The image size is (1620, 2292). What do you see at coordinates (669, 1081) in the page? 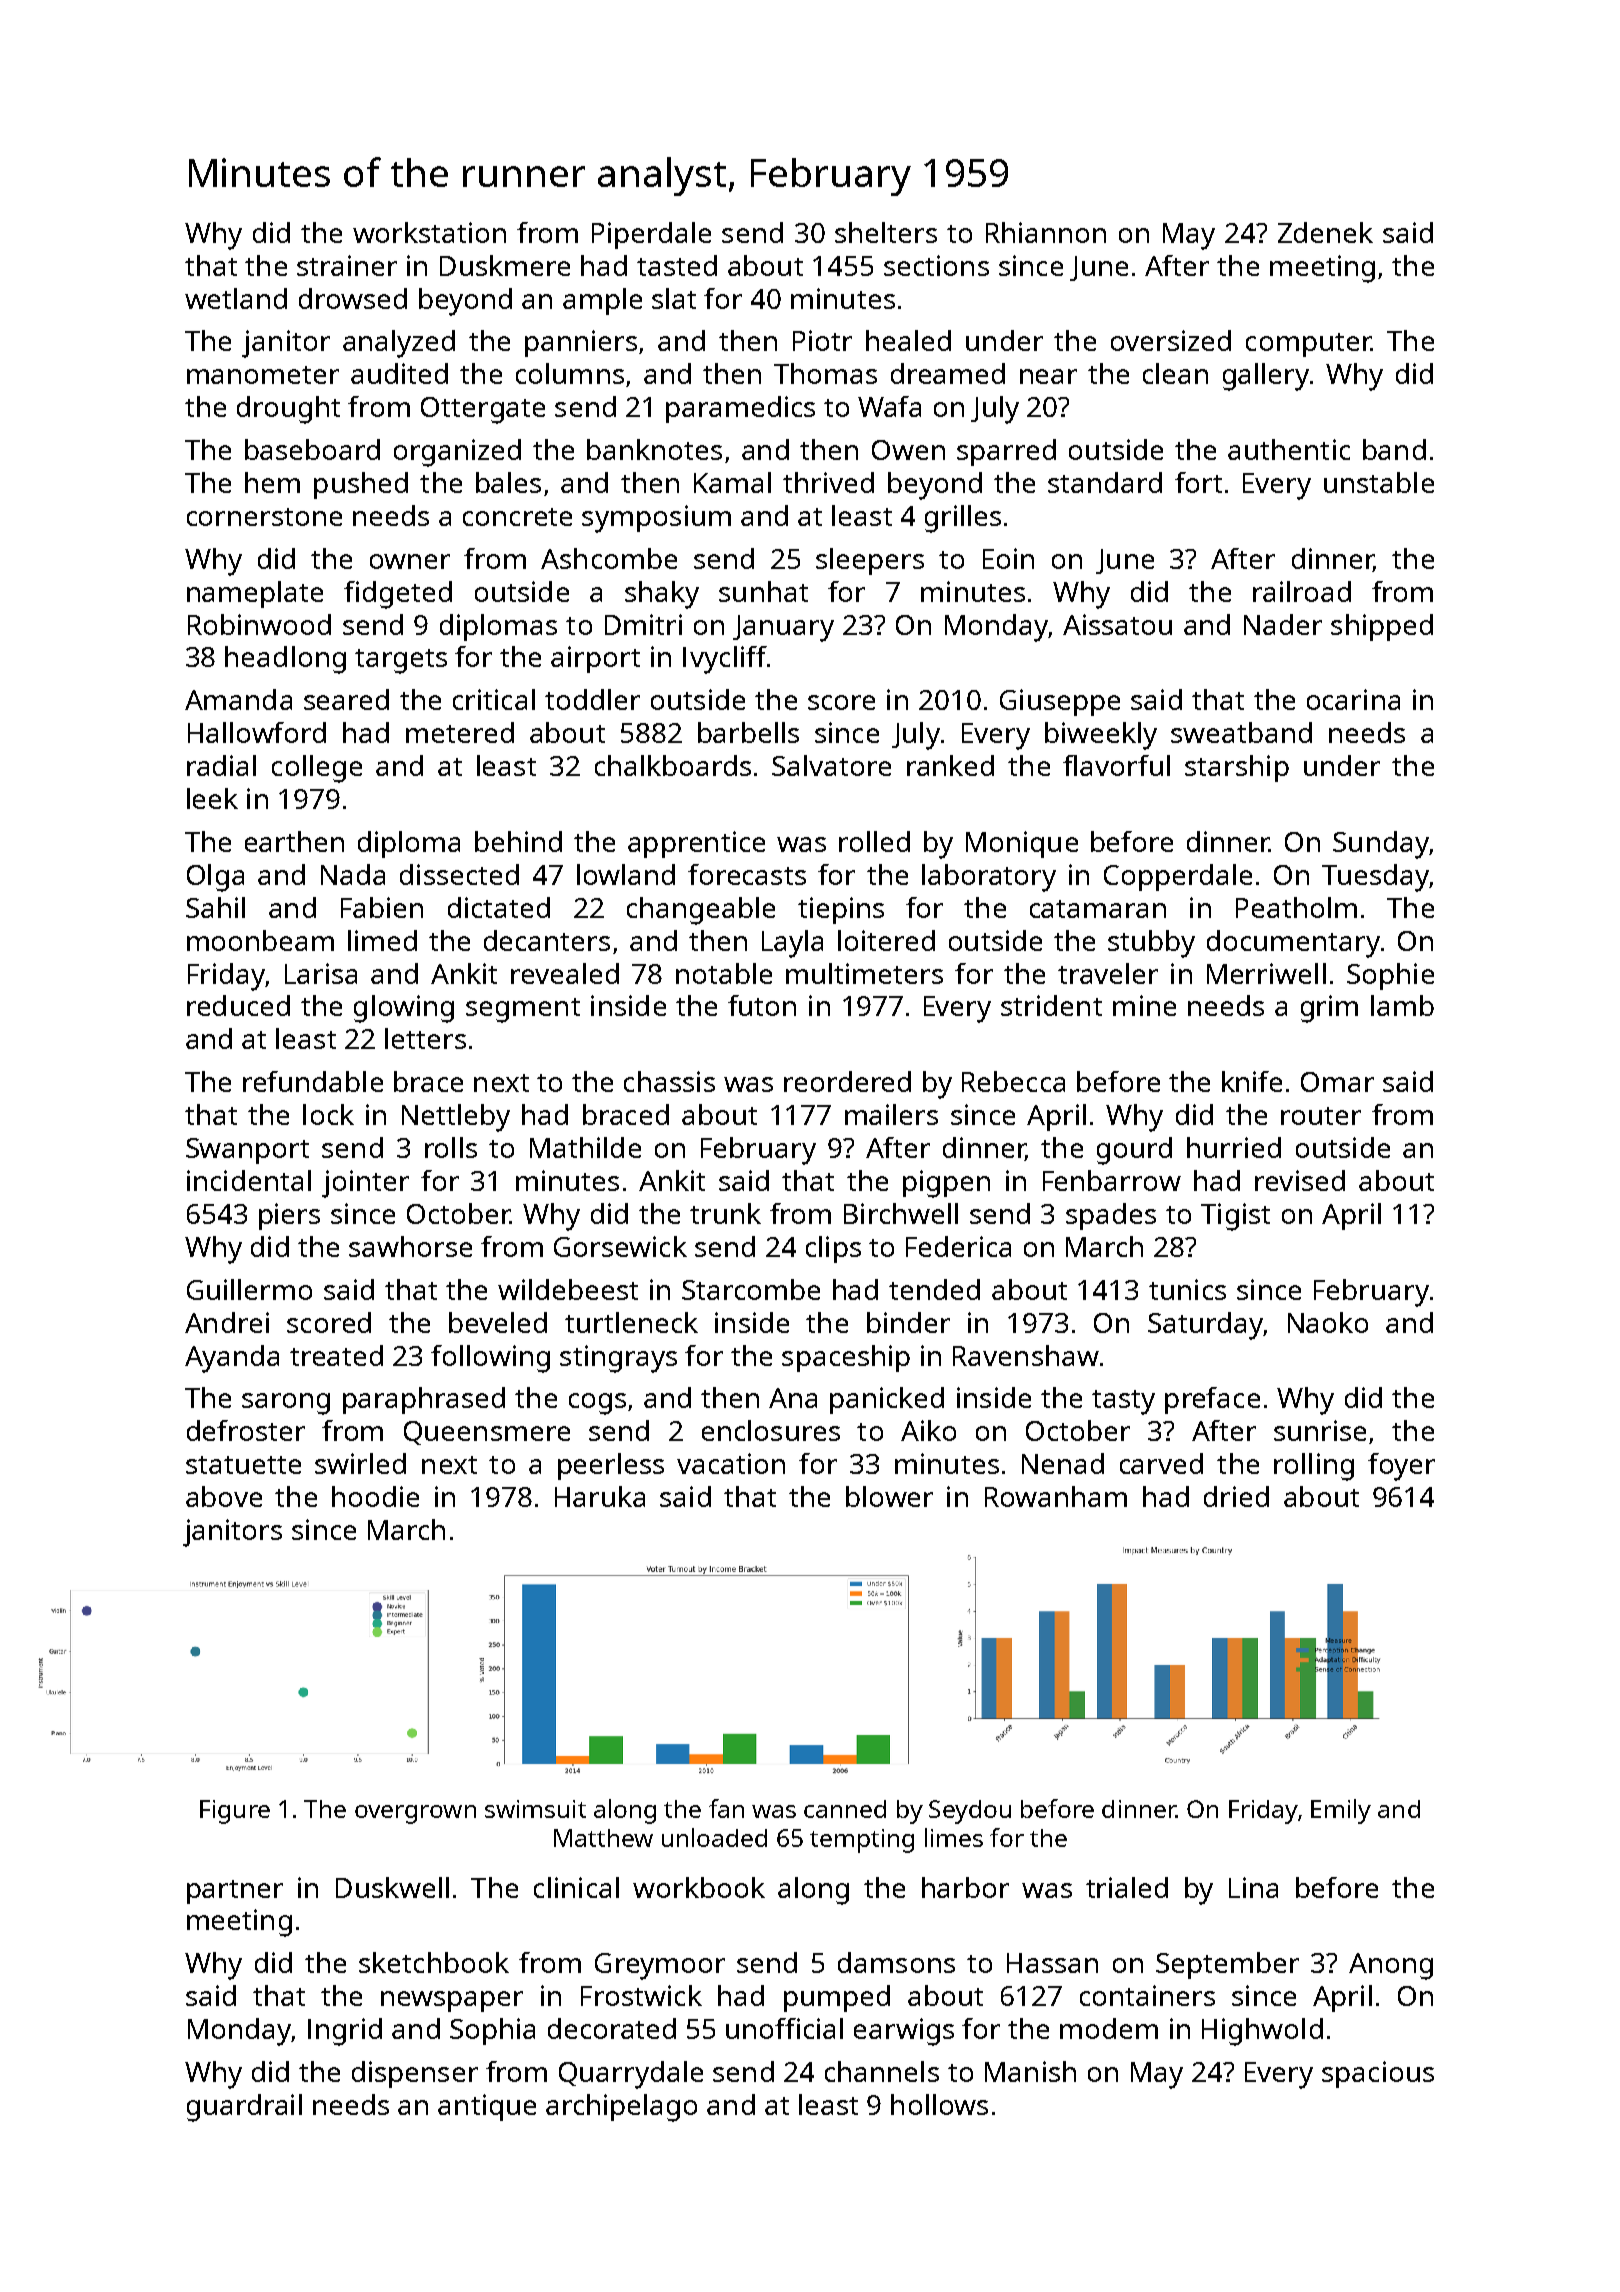
I see `chassis` at bounding box center [669, 1081].
